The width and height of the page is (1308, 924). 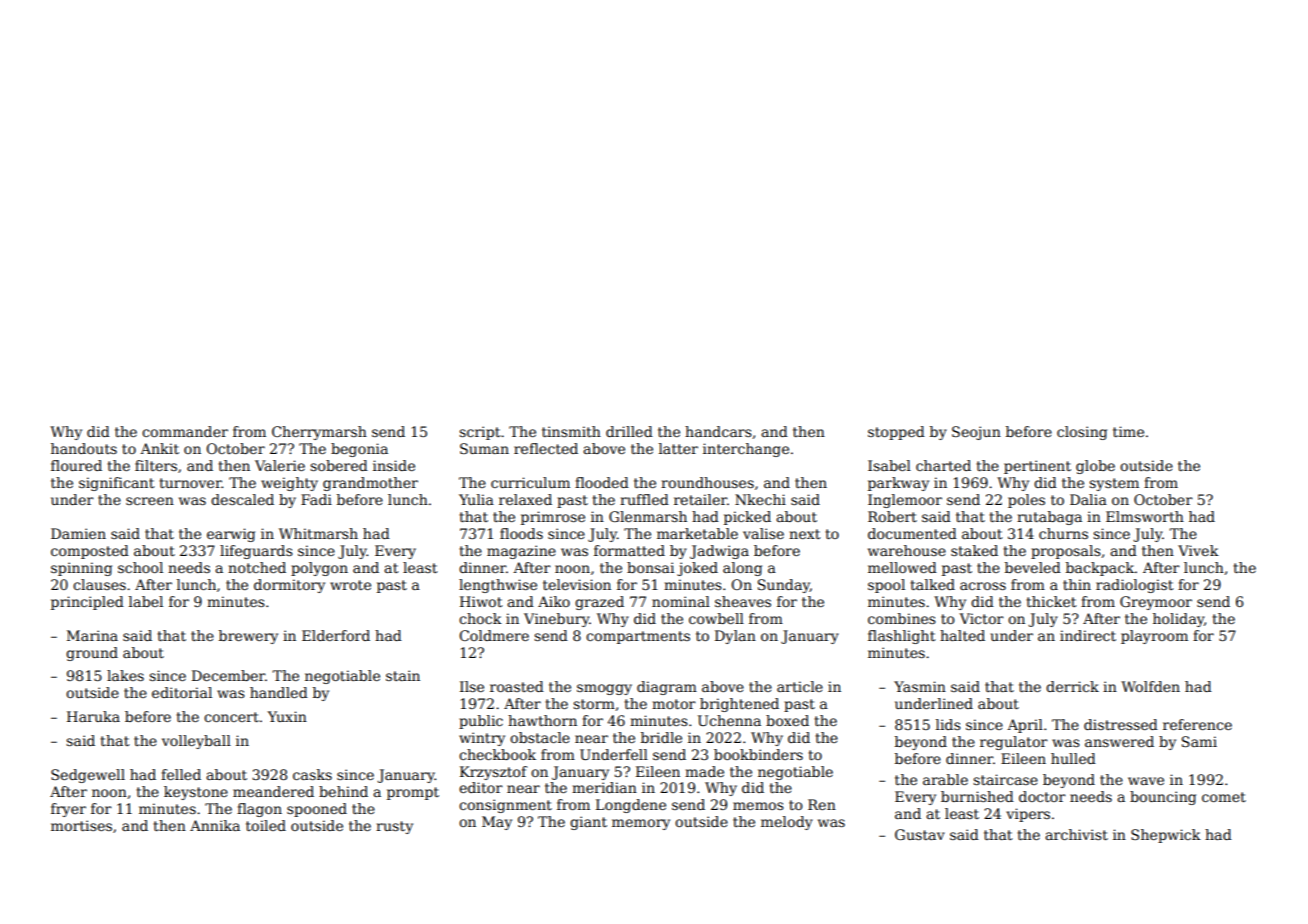 What do you see at coordinates (641, 824) in the page?
I see `memory` at bounding box center [641, 824].
